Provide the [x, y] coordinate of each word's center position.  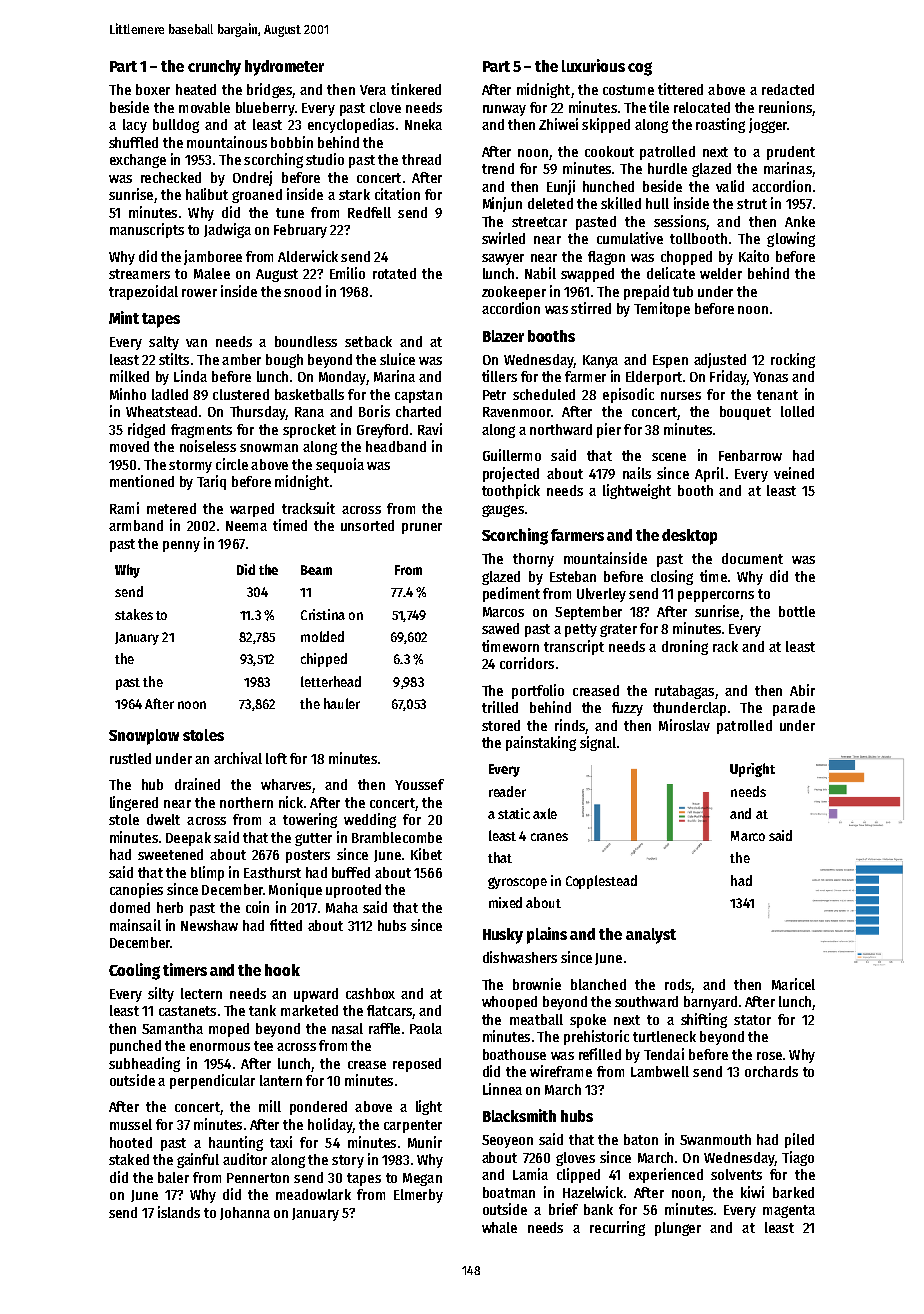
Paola [426, 1028]
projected [511, 474]
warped [252, 510]
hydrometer [284, 68]
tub [683, 291]
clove [385, 107]
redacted [788, 89]
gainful [198, 1160]
